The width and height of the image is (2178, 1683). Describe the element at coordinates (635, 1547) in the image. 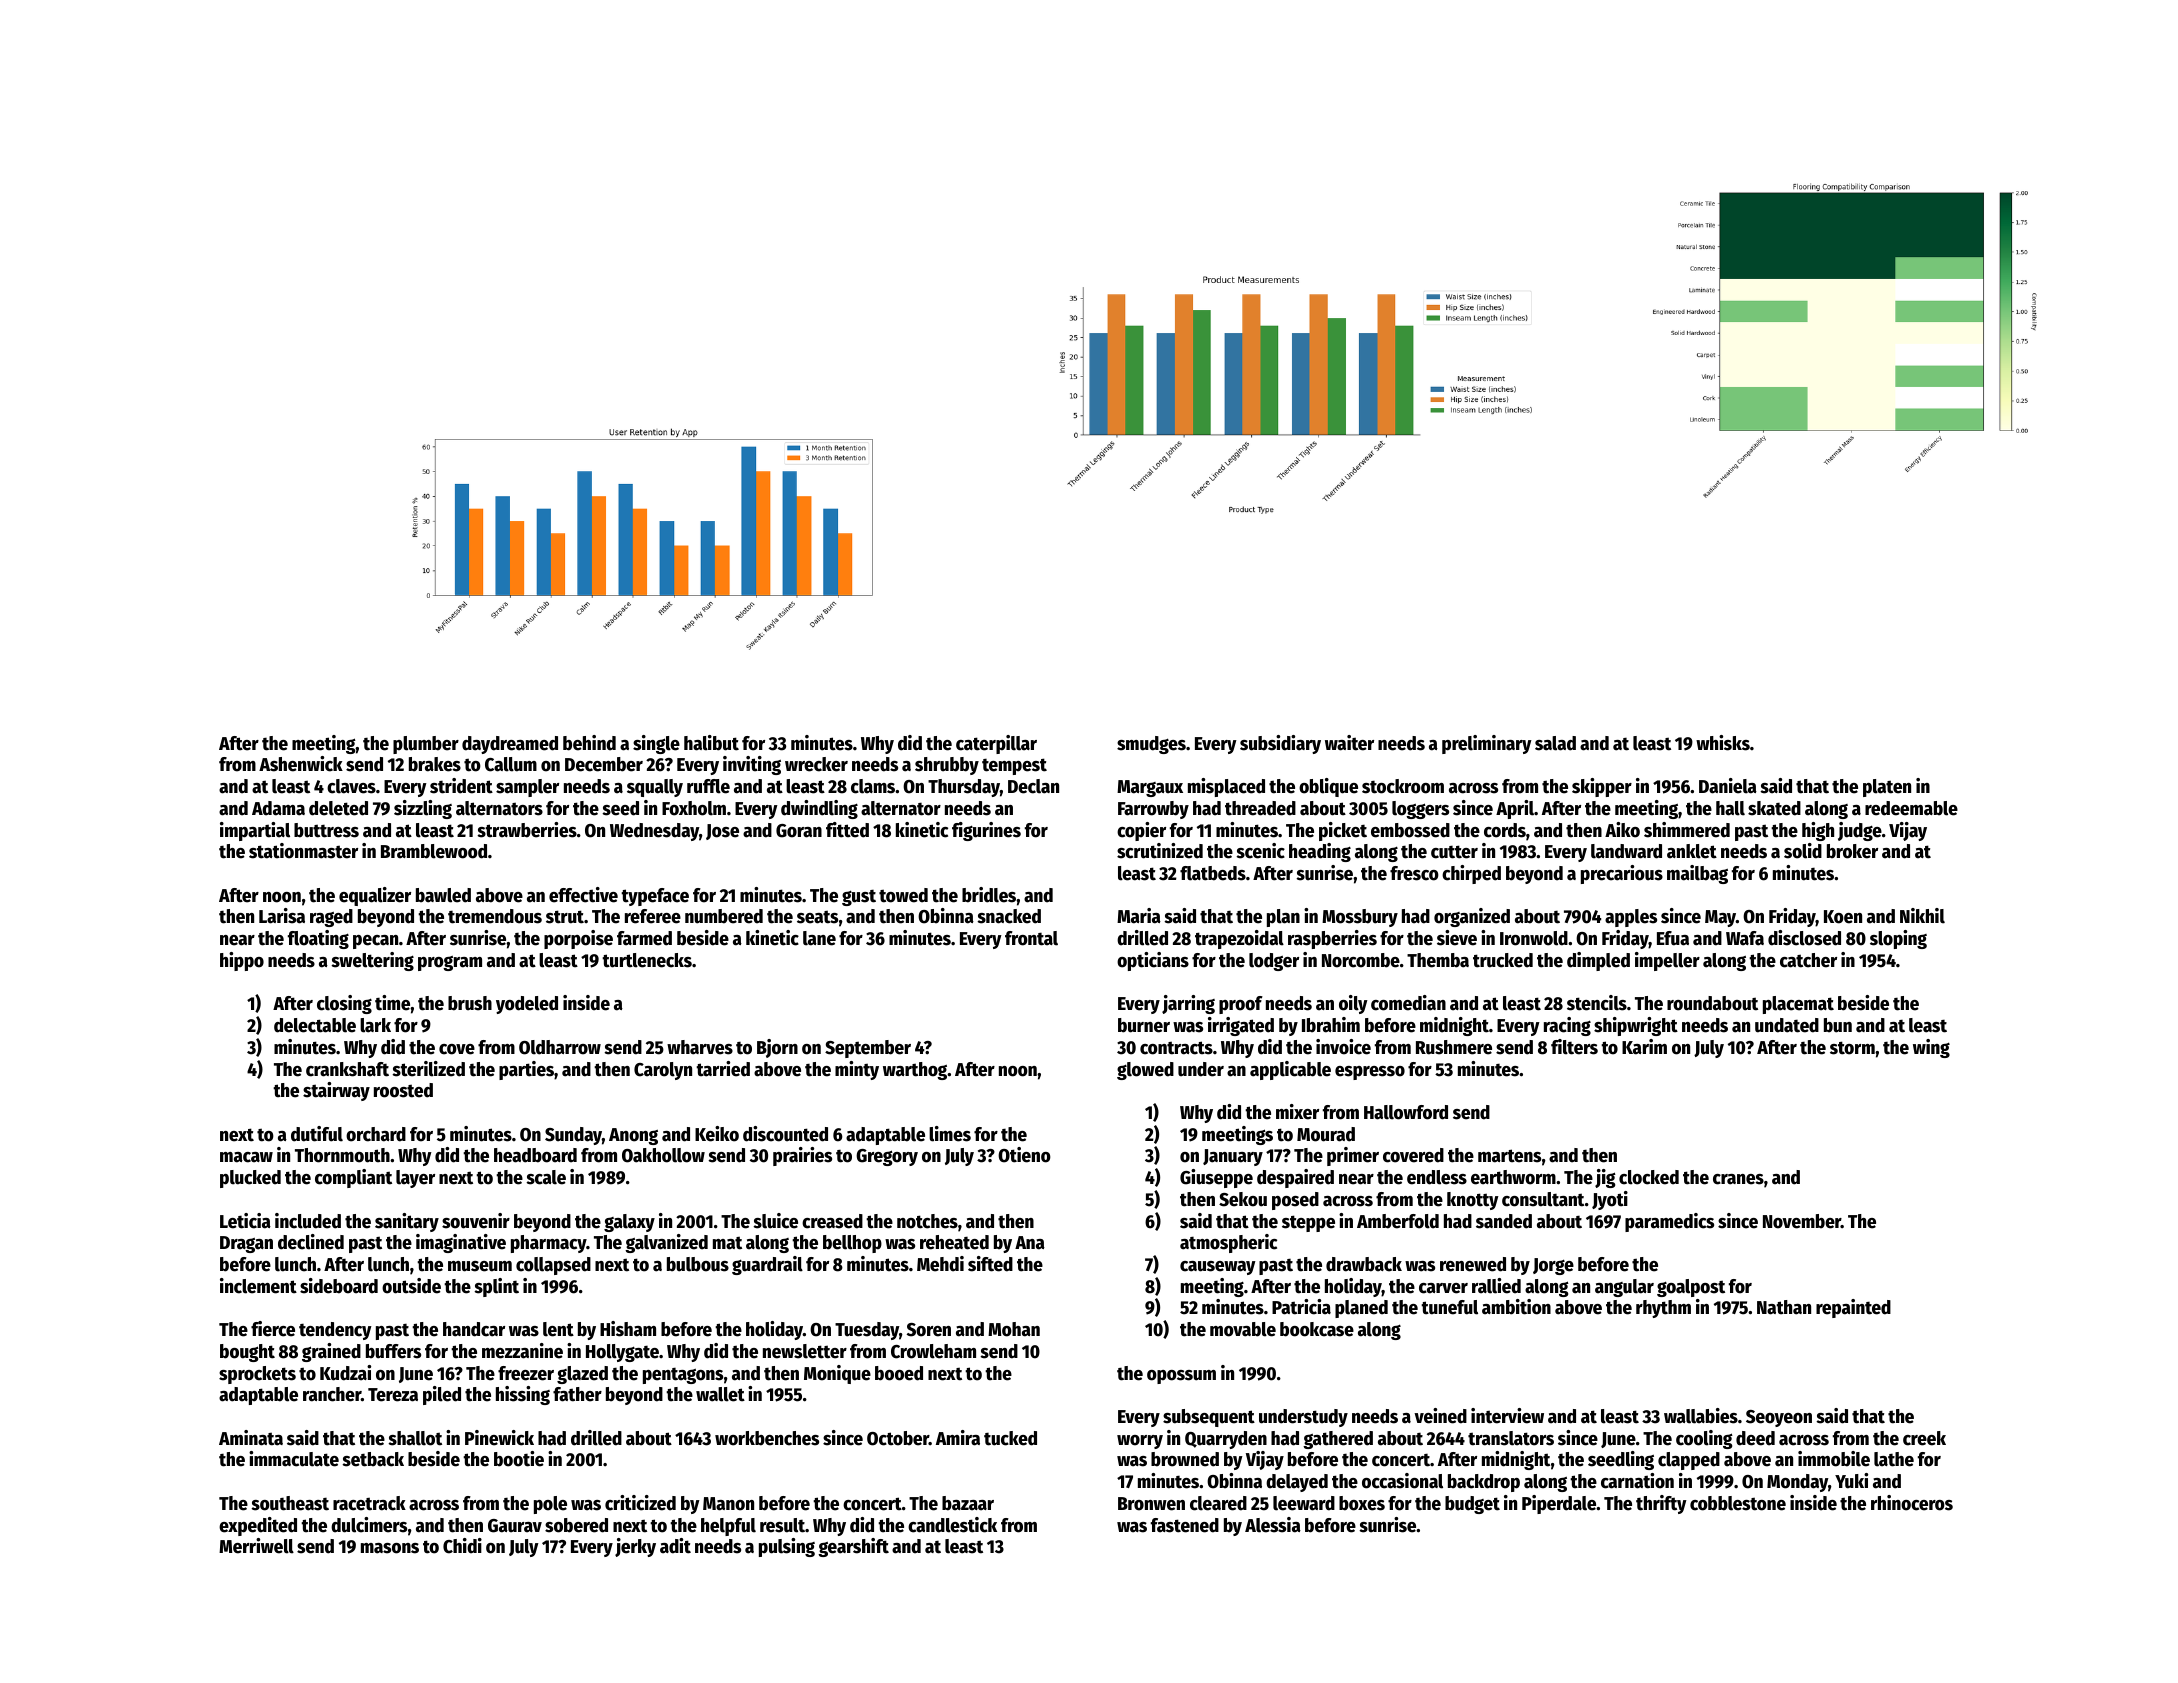

I see `jerky` at that location.
